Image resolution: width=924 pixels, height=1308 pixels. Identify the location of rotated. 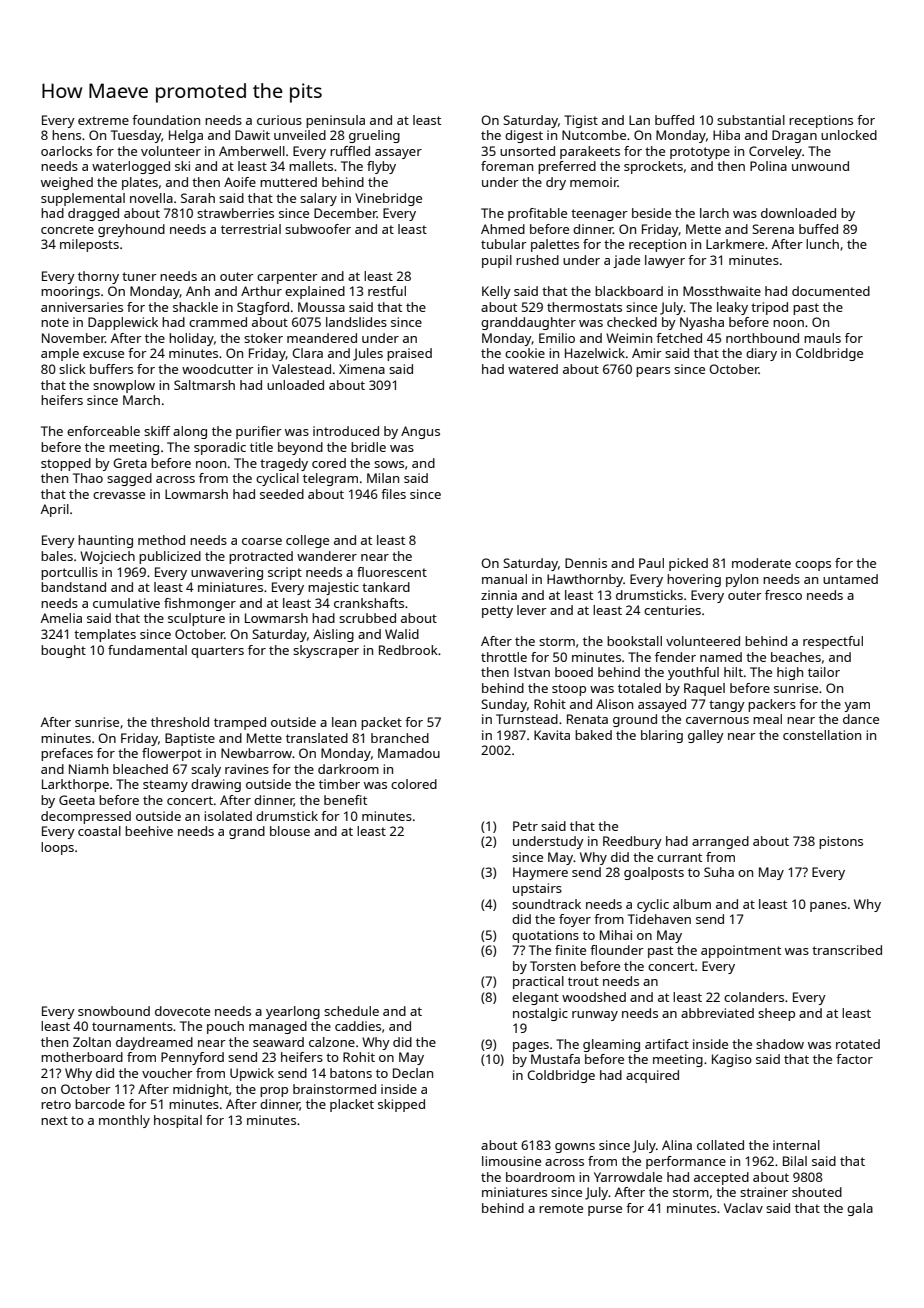
(858, 1044).
